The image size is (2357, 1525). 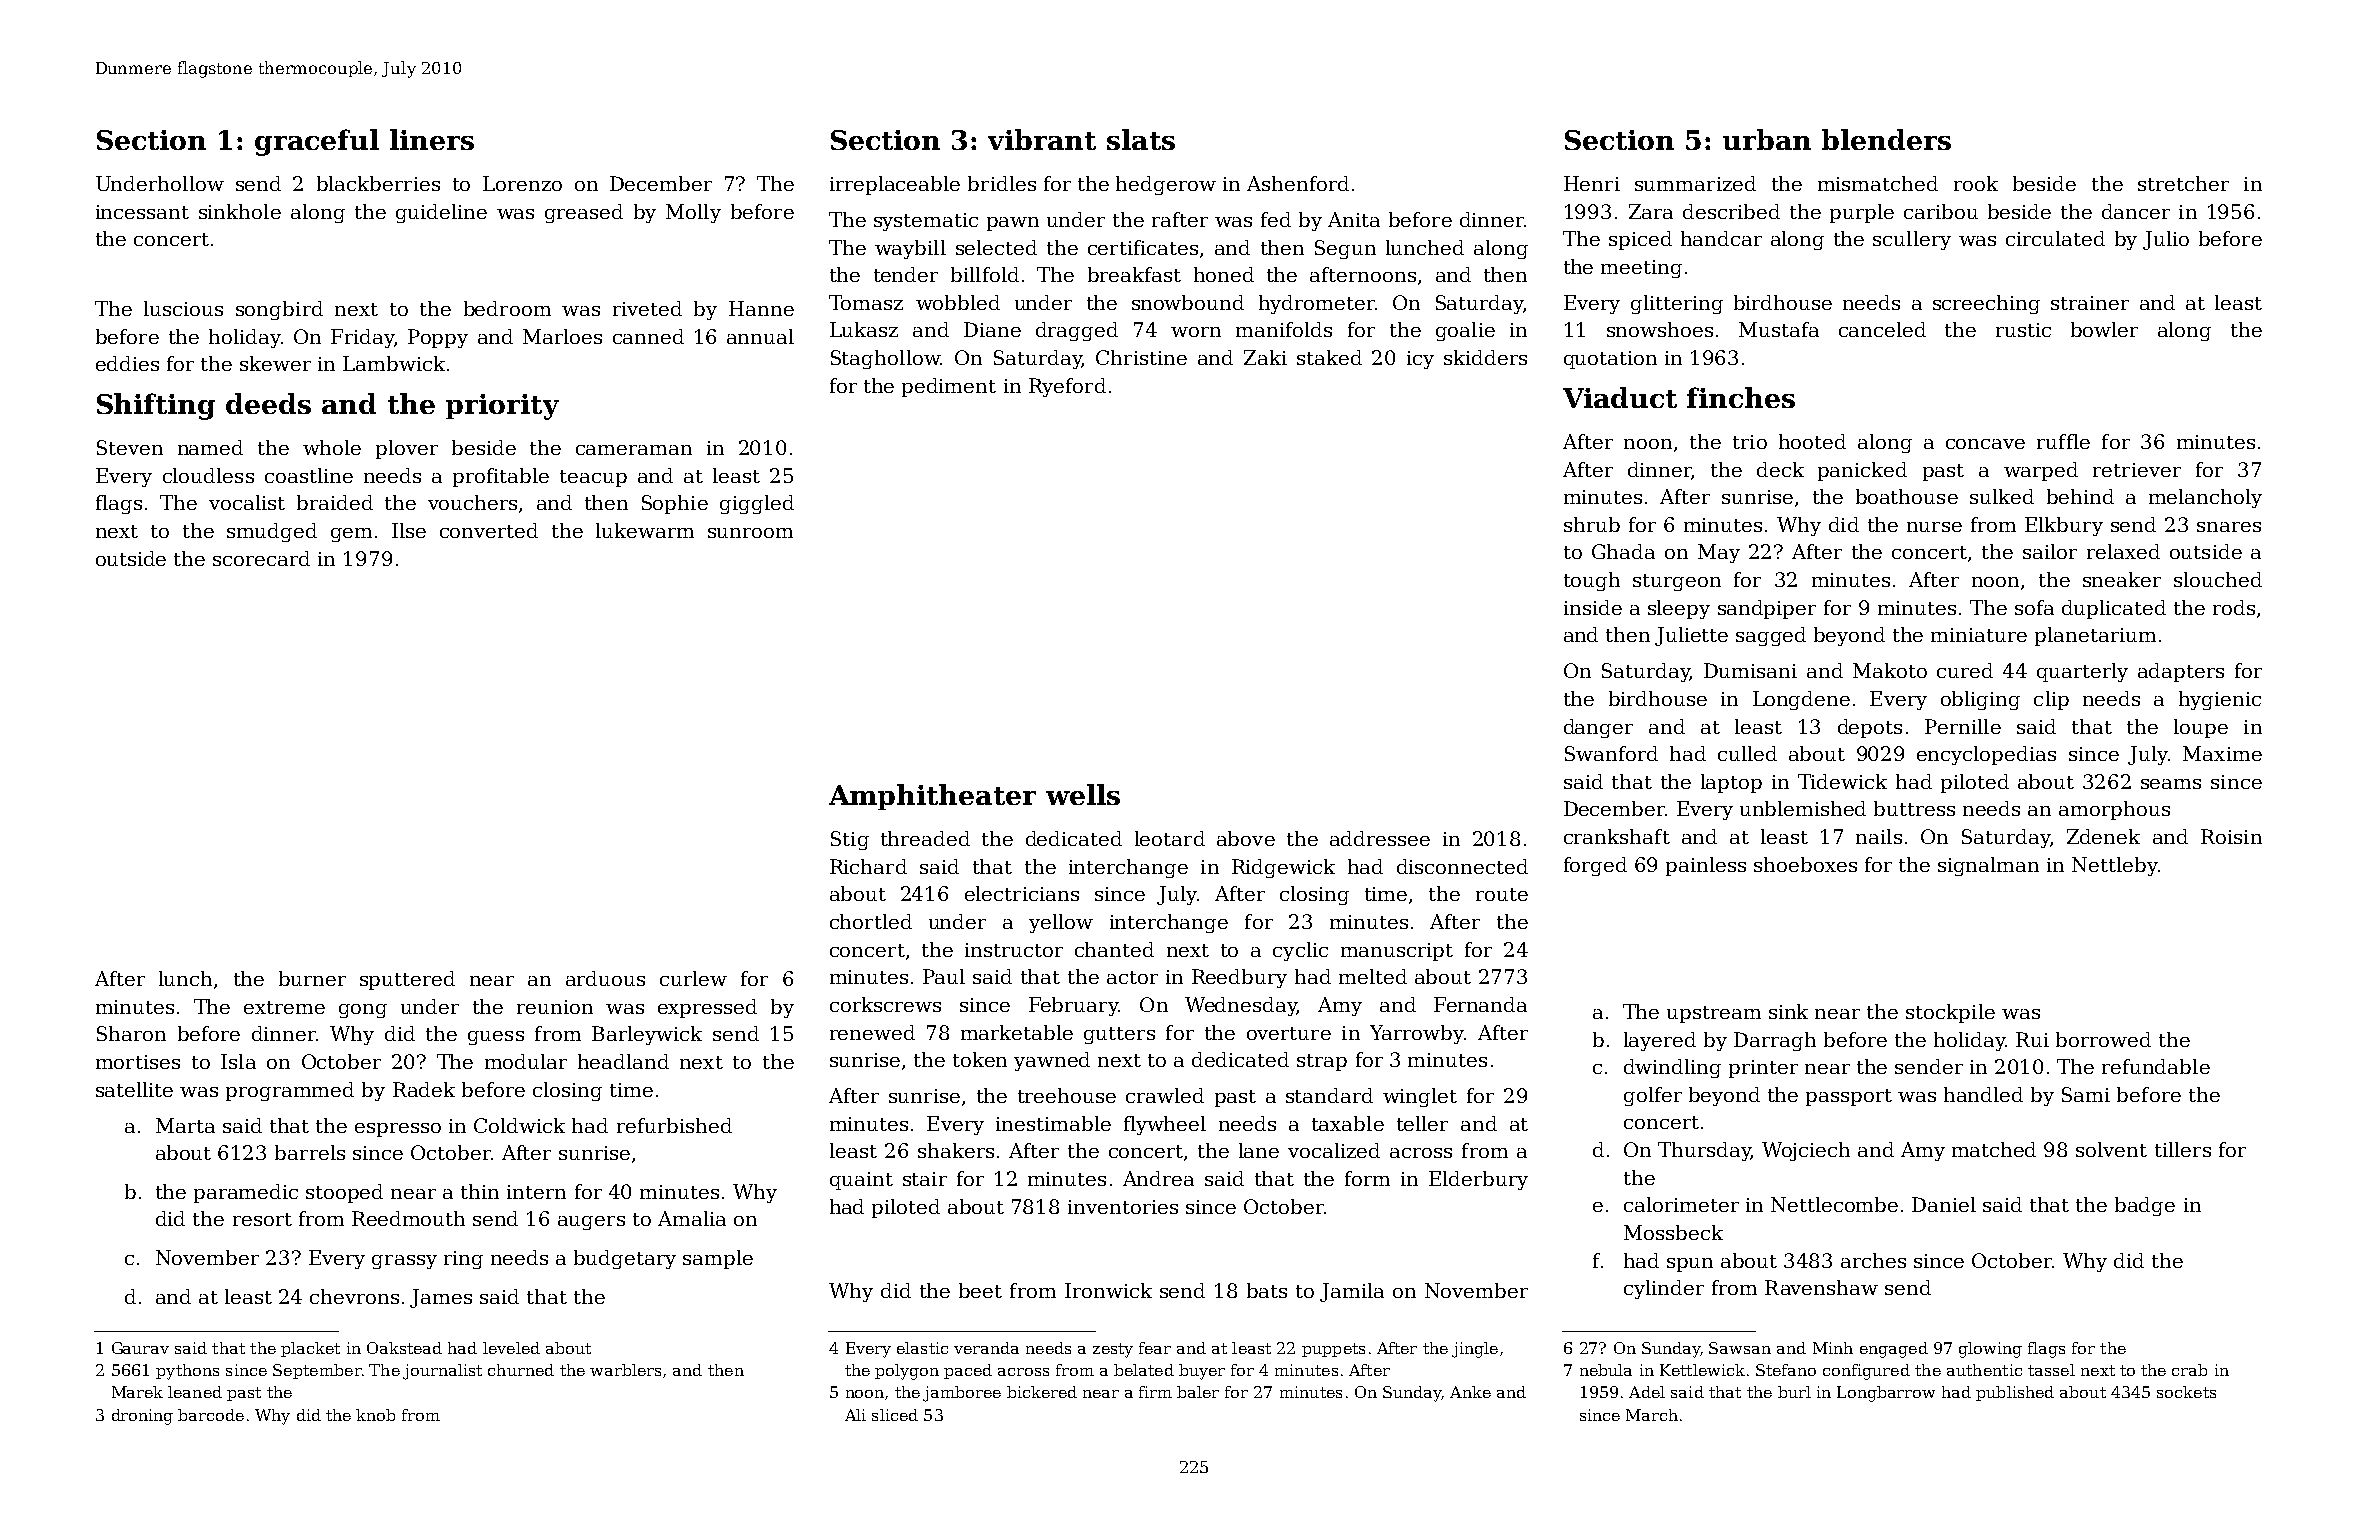 I want to click on Henri, so click(x=1592, y=183).
